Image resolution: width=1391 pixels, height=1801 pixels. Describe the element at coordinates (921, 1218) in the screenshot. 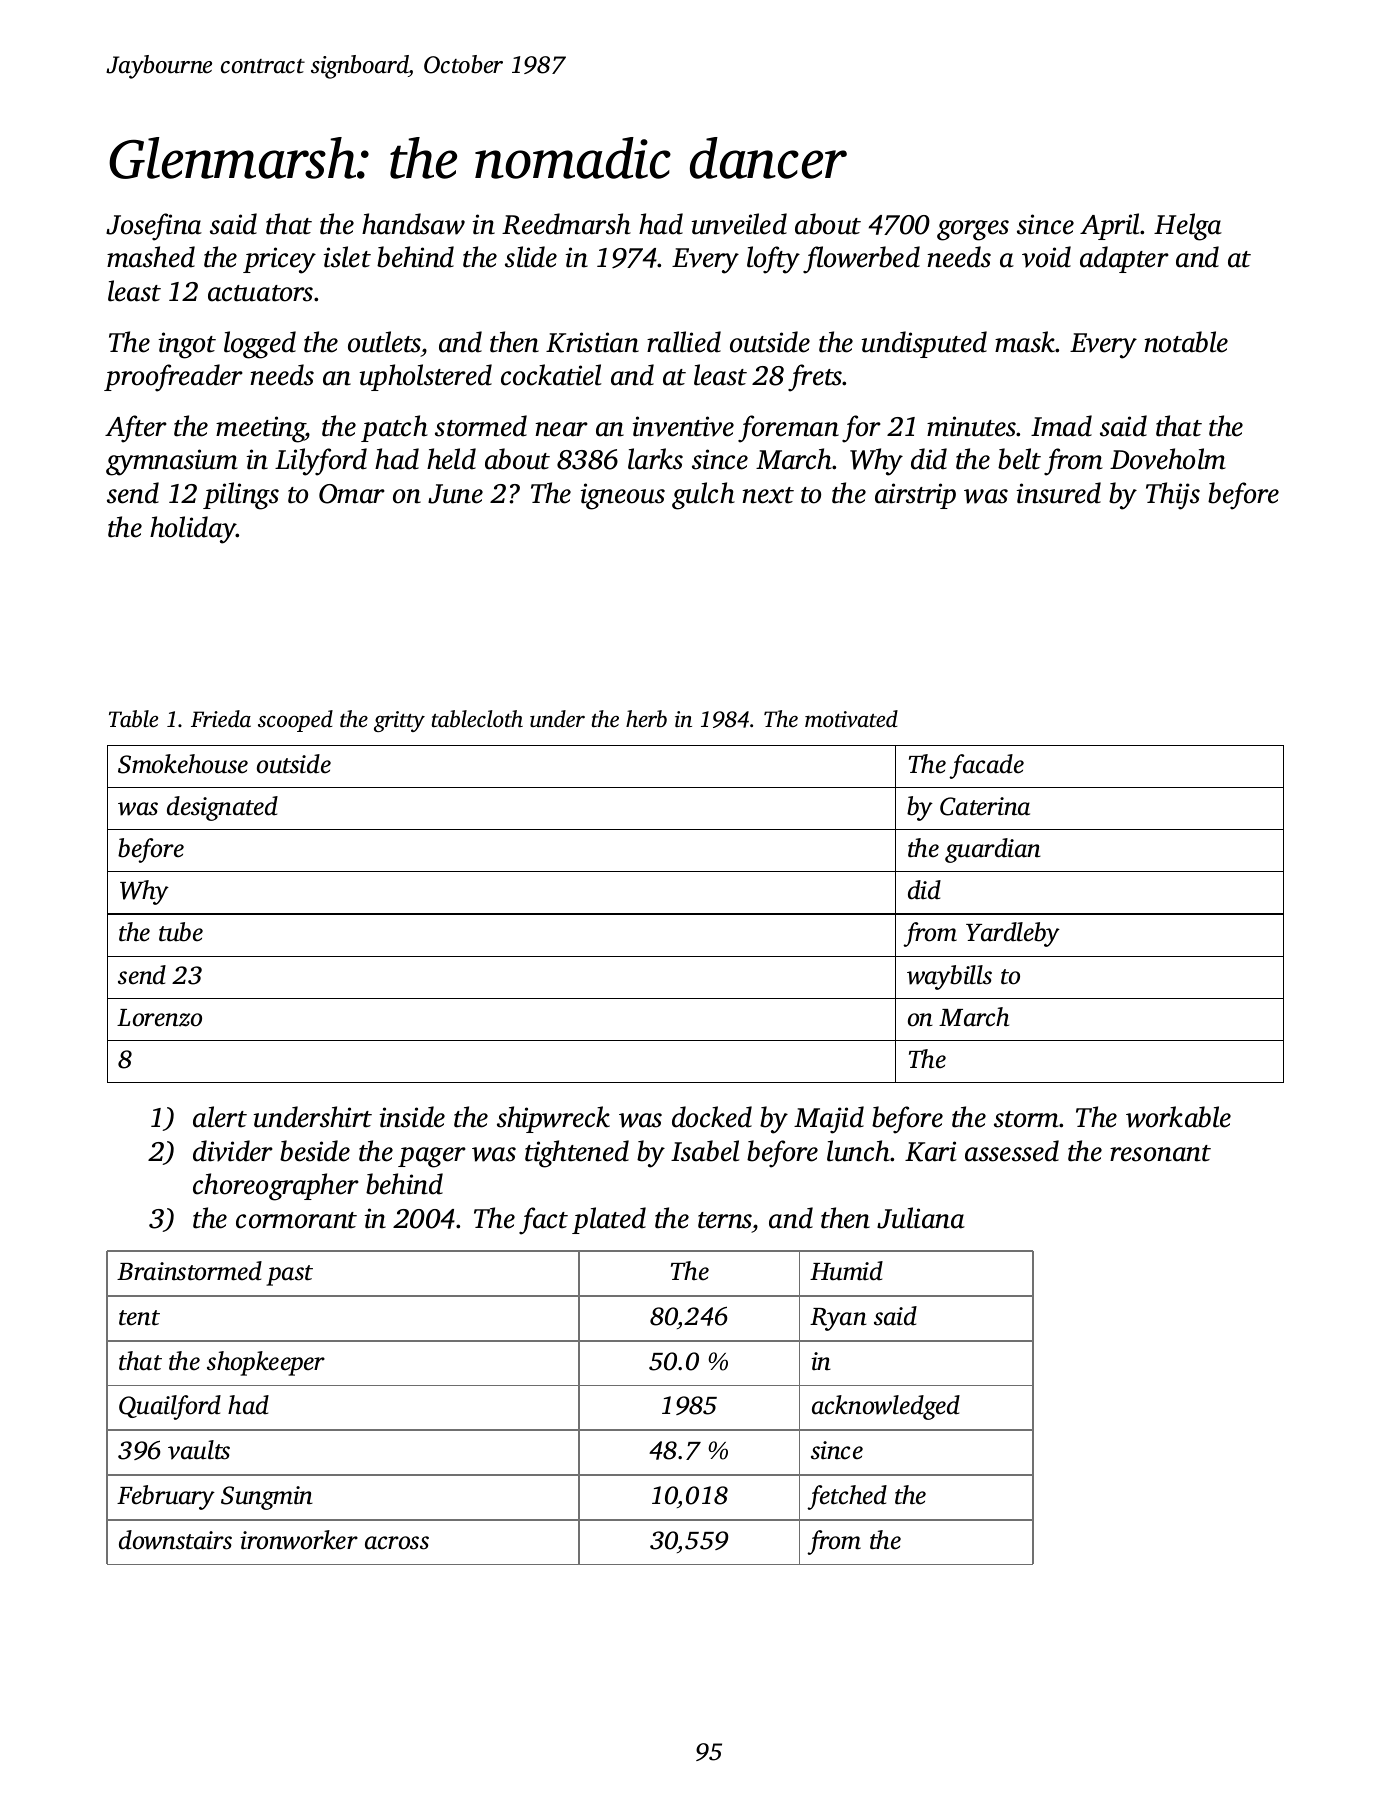

I see `Juliana` at that location.
